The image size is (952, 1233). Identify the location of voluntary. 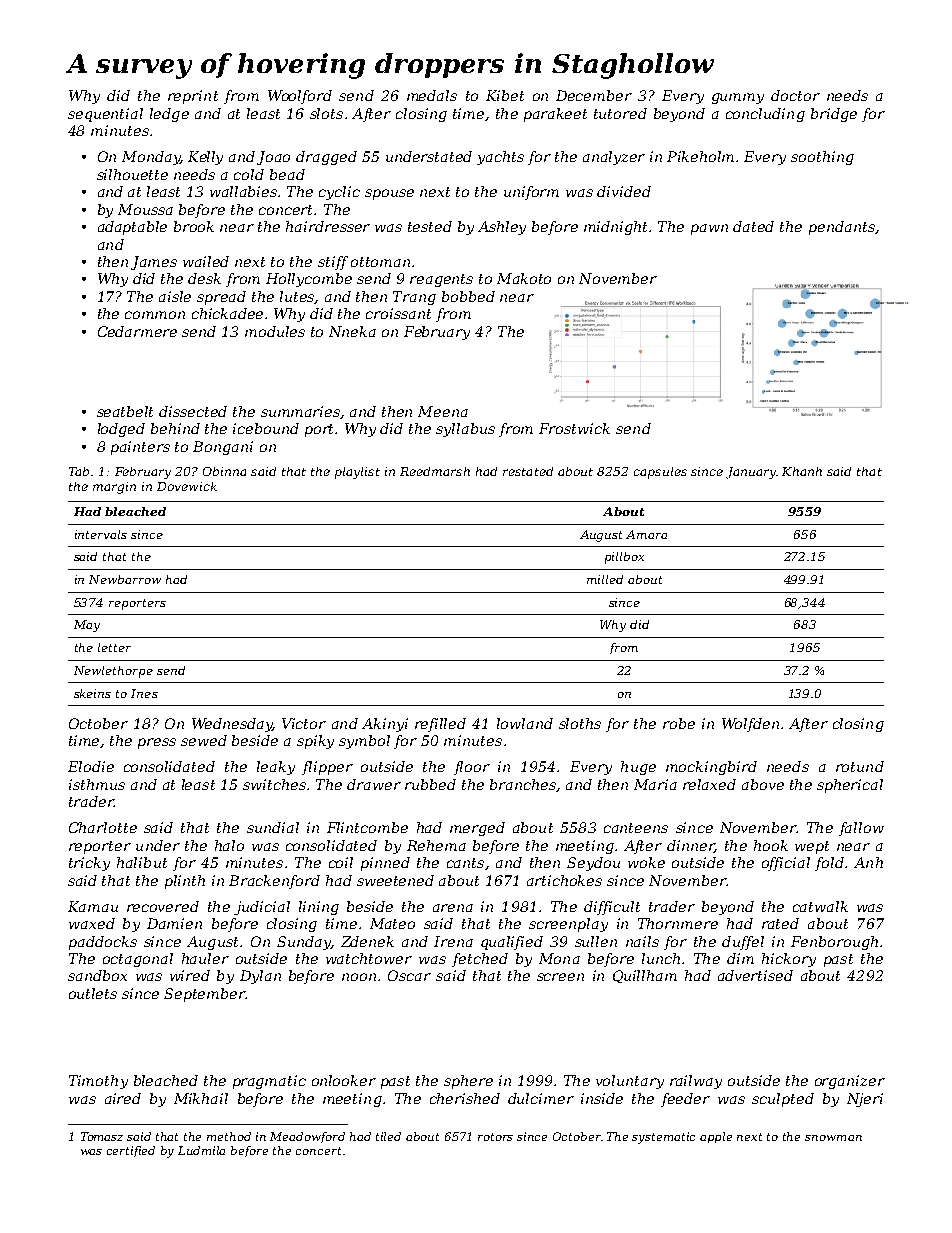
(630, 1082).
